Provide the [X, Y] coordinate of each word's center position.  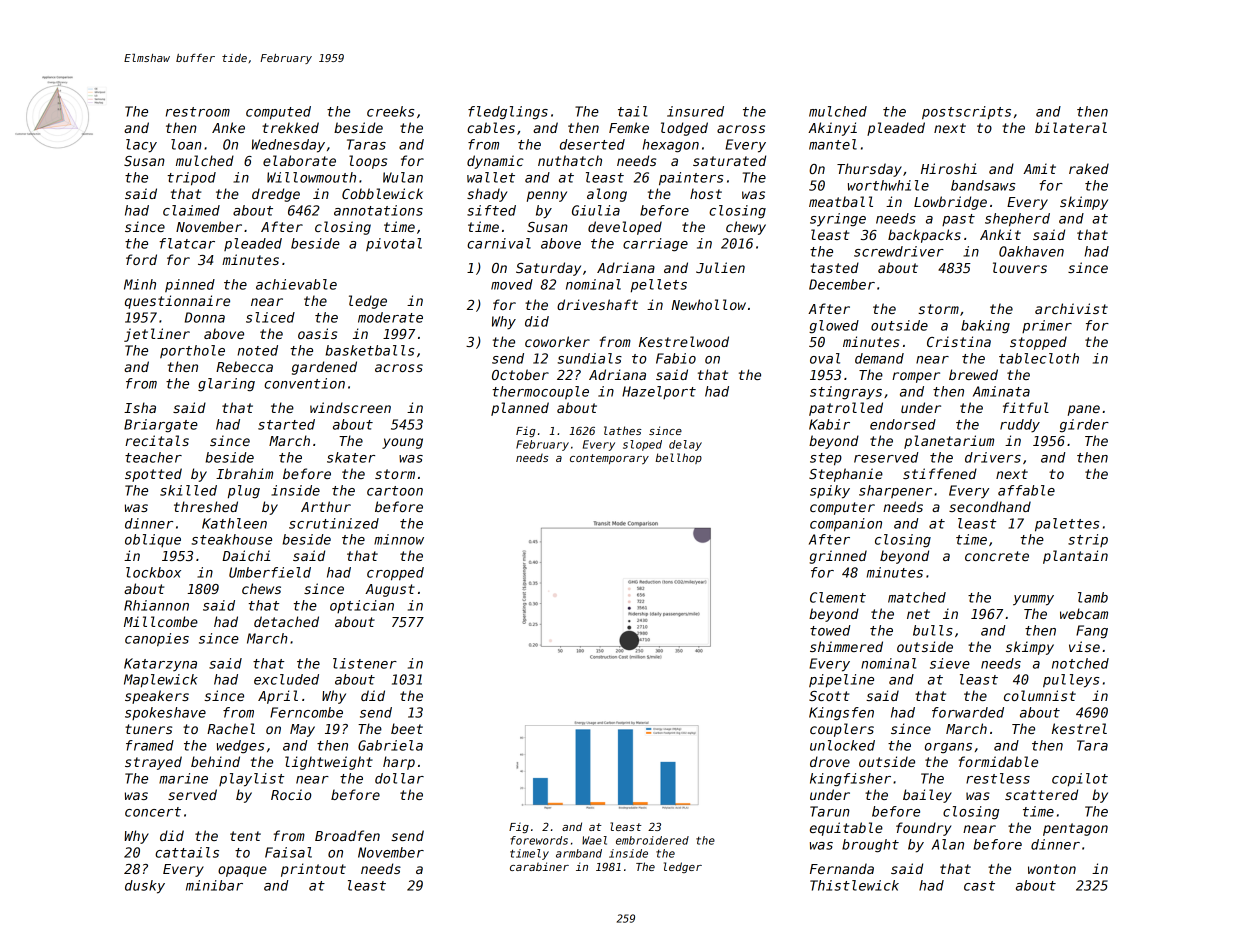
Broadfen [347, 835]
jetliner [157, 335]
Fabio [676, 358]
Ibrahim [244, 473]
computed [278, 113]
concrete [997, 556]
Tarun [830, 811]
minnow [399, 539]
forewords [539, 840]
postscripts [966, 113]
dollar [399, 778]
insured [695, 111]
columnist [1040, 695]
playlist [251, 780]
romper [916, 377]
